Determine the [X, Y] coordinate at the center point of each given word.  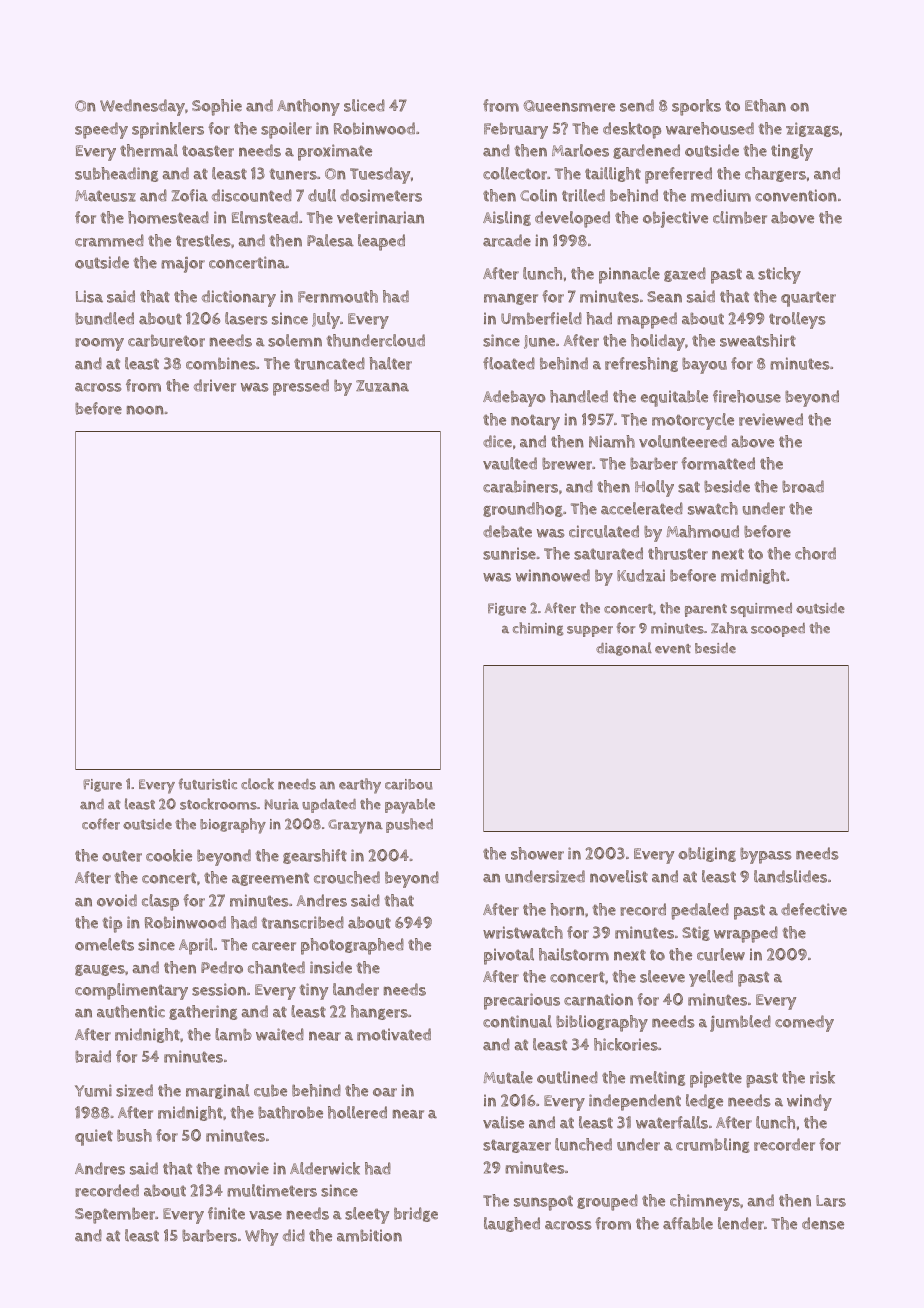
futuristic [208, 784]
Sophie [217, 107]
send [637, 105]
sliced [364, 105]
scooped [778, 630]
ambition [369, 1235]
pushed [409, 825]
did [294, 1235]
